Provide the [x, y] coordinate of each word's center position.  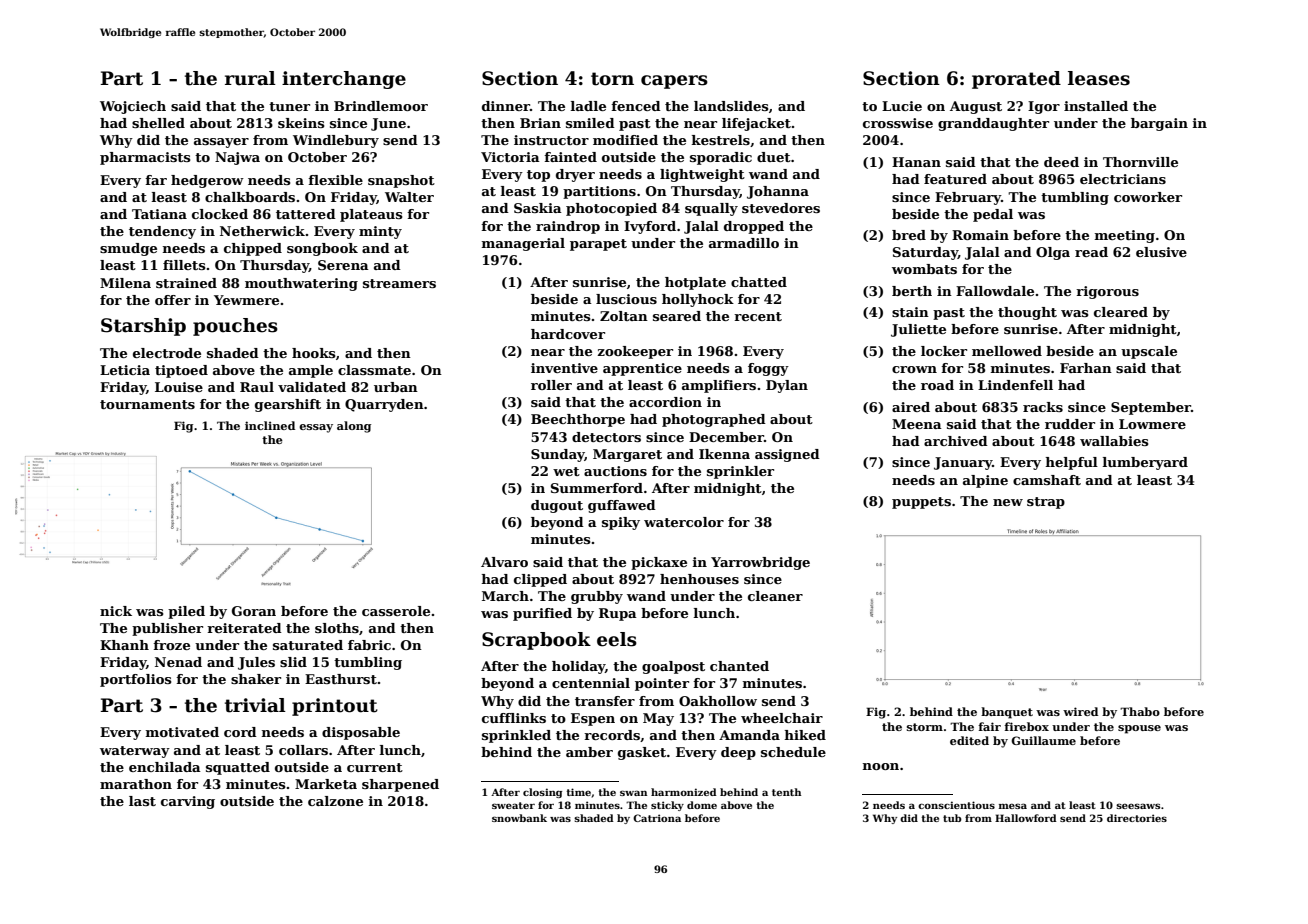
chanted [739, 666]
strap [1046, 503]
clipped [540, 580]
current [375, 767]
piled [186, 612]
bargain [1159, 124]
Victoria [510, 157]
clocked [220, 214]
